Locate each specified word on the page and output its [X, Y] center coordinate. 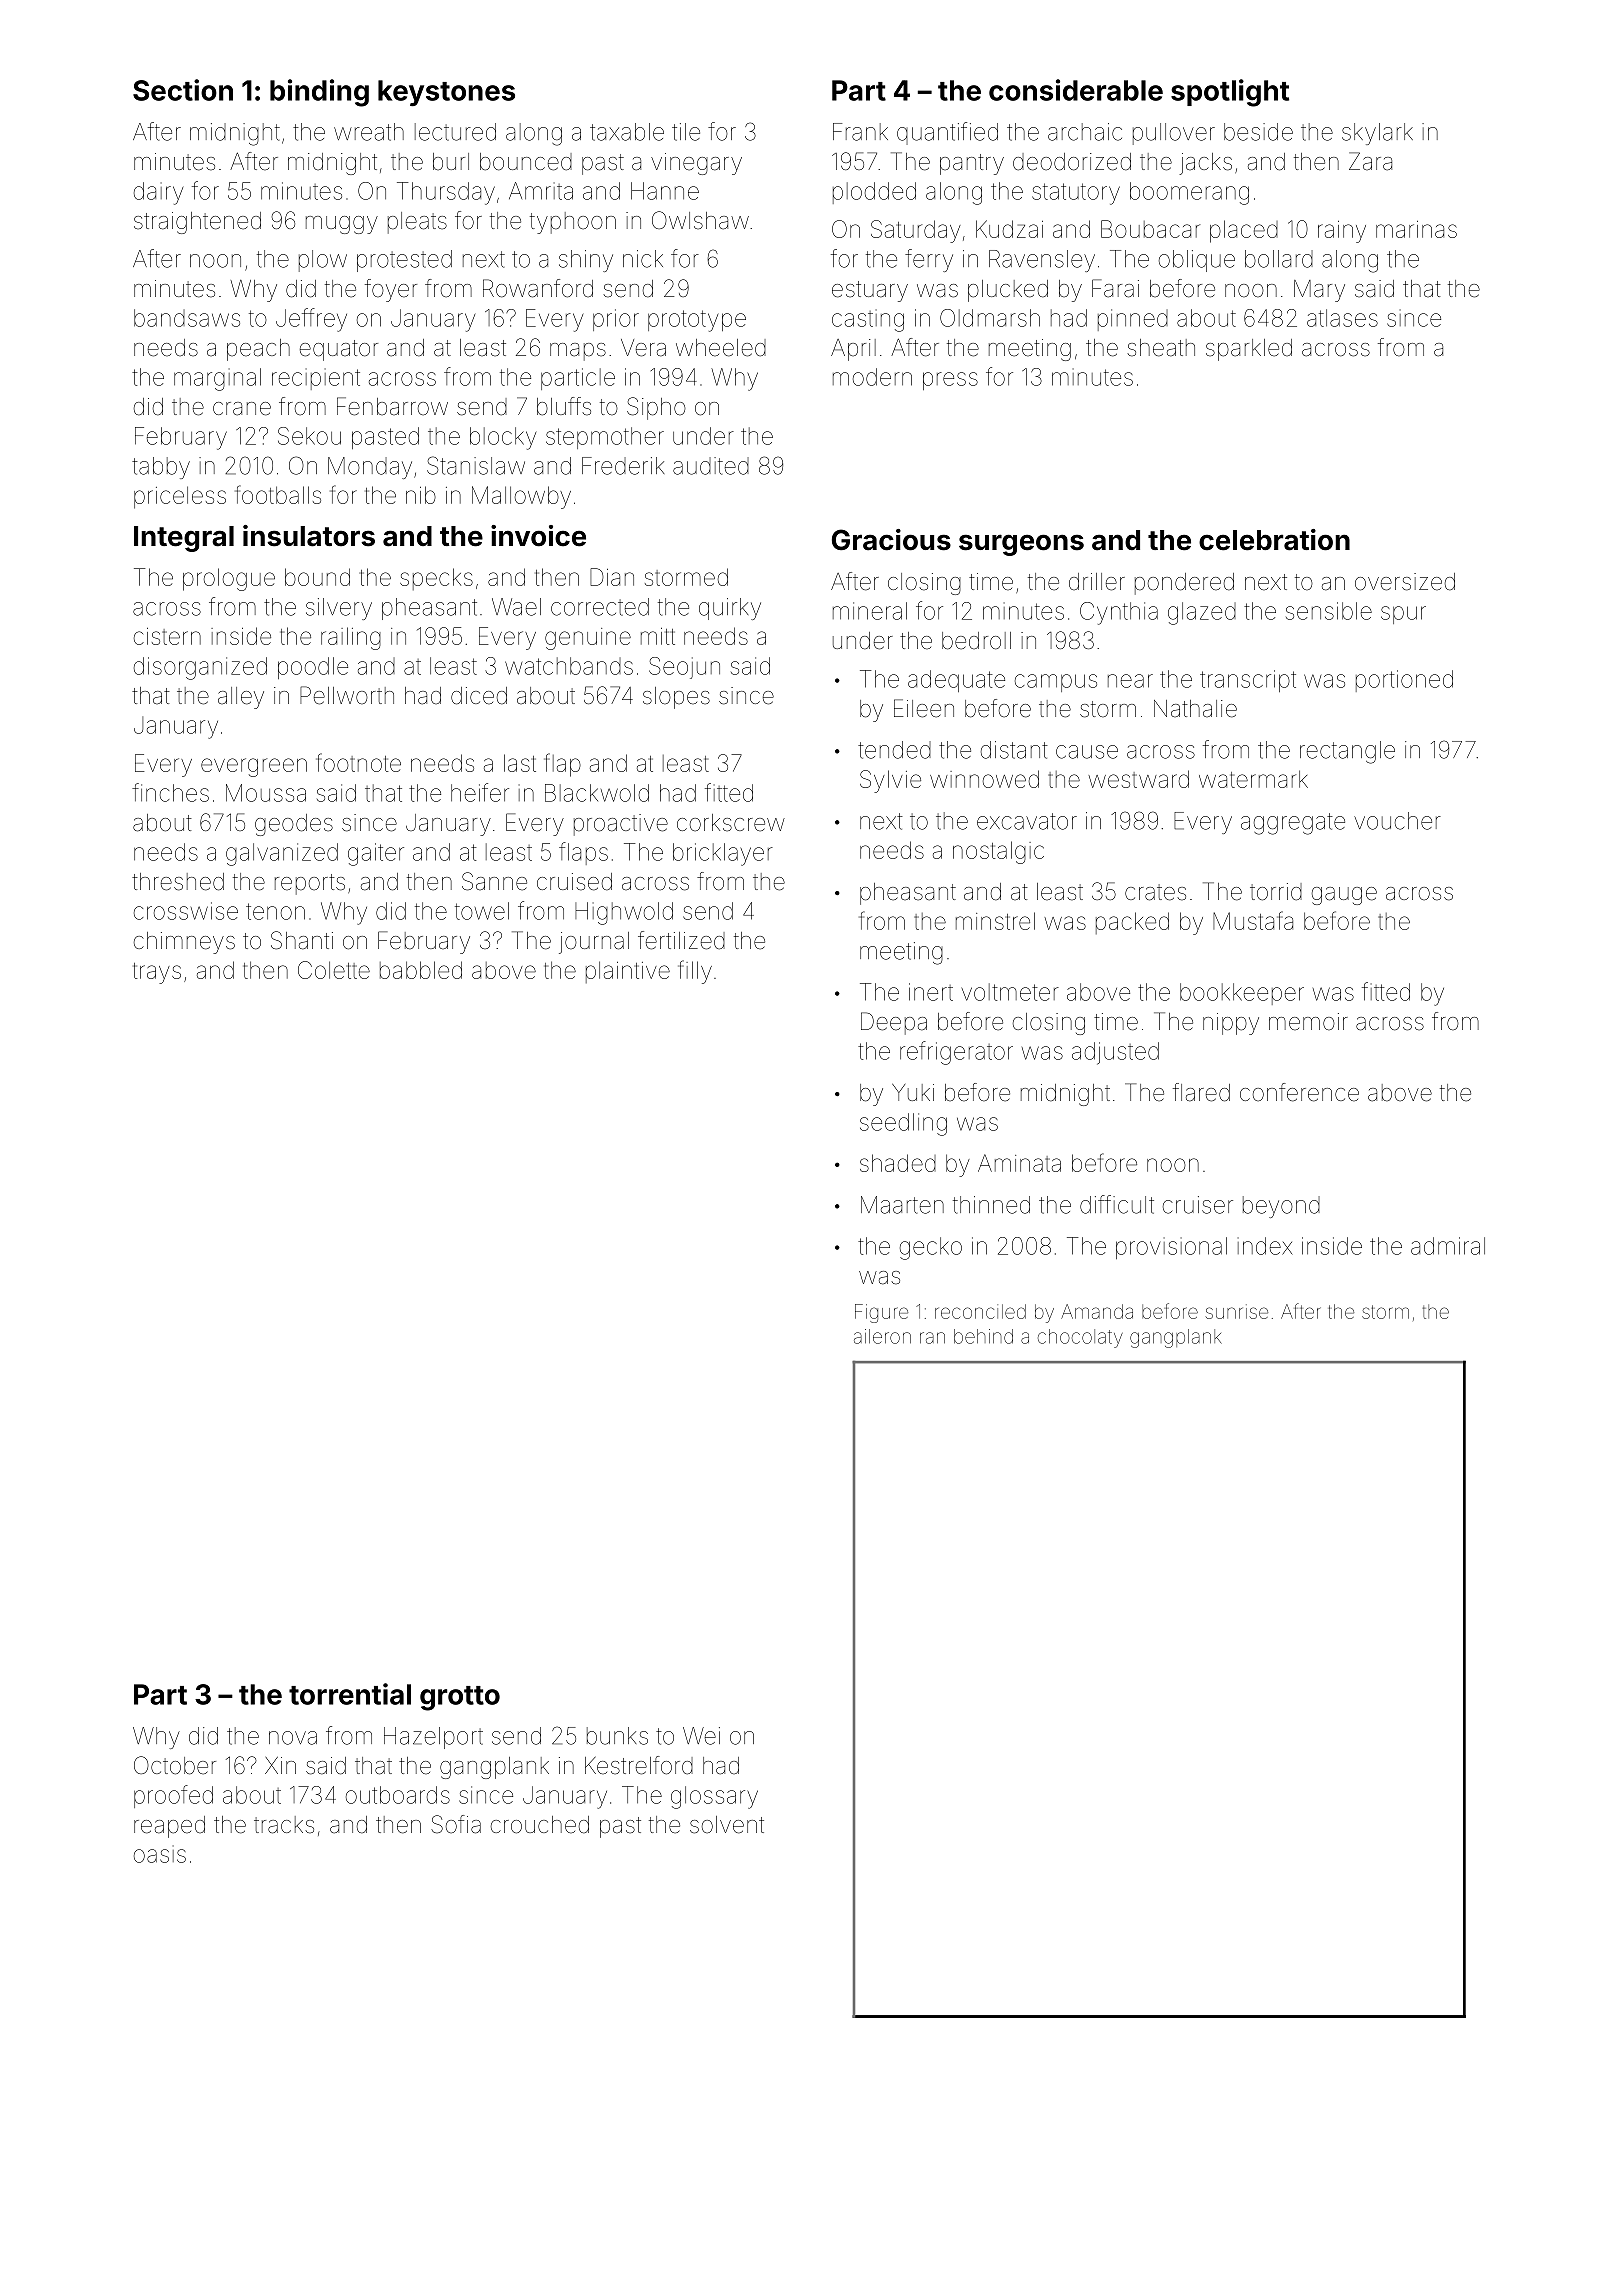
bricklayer [723, 854]
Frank [860, 132]
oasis [160, 1854]
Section [183, 90]
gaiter [376, 854]
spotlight [1230, 93]
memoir [1308, 1022]
